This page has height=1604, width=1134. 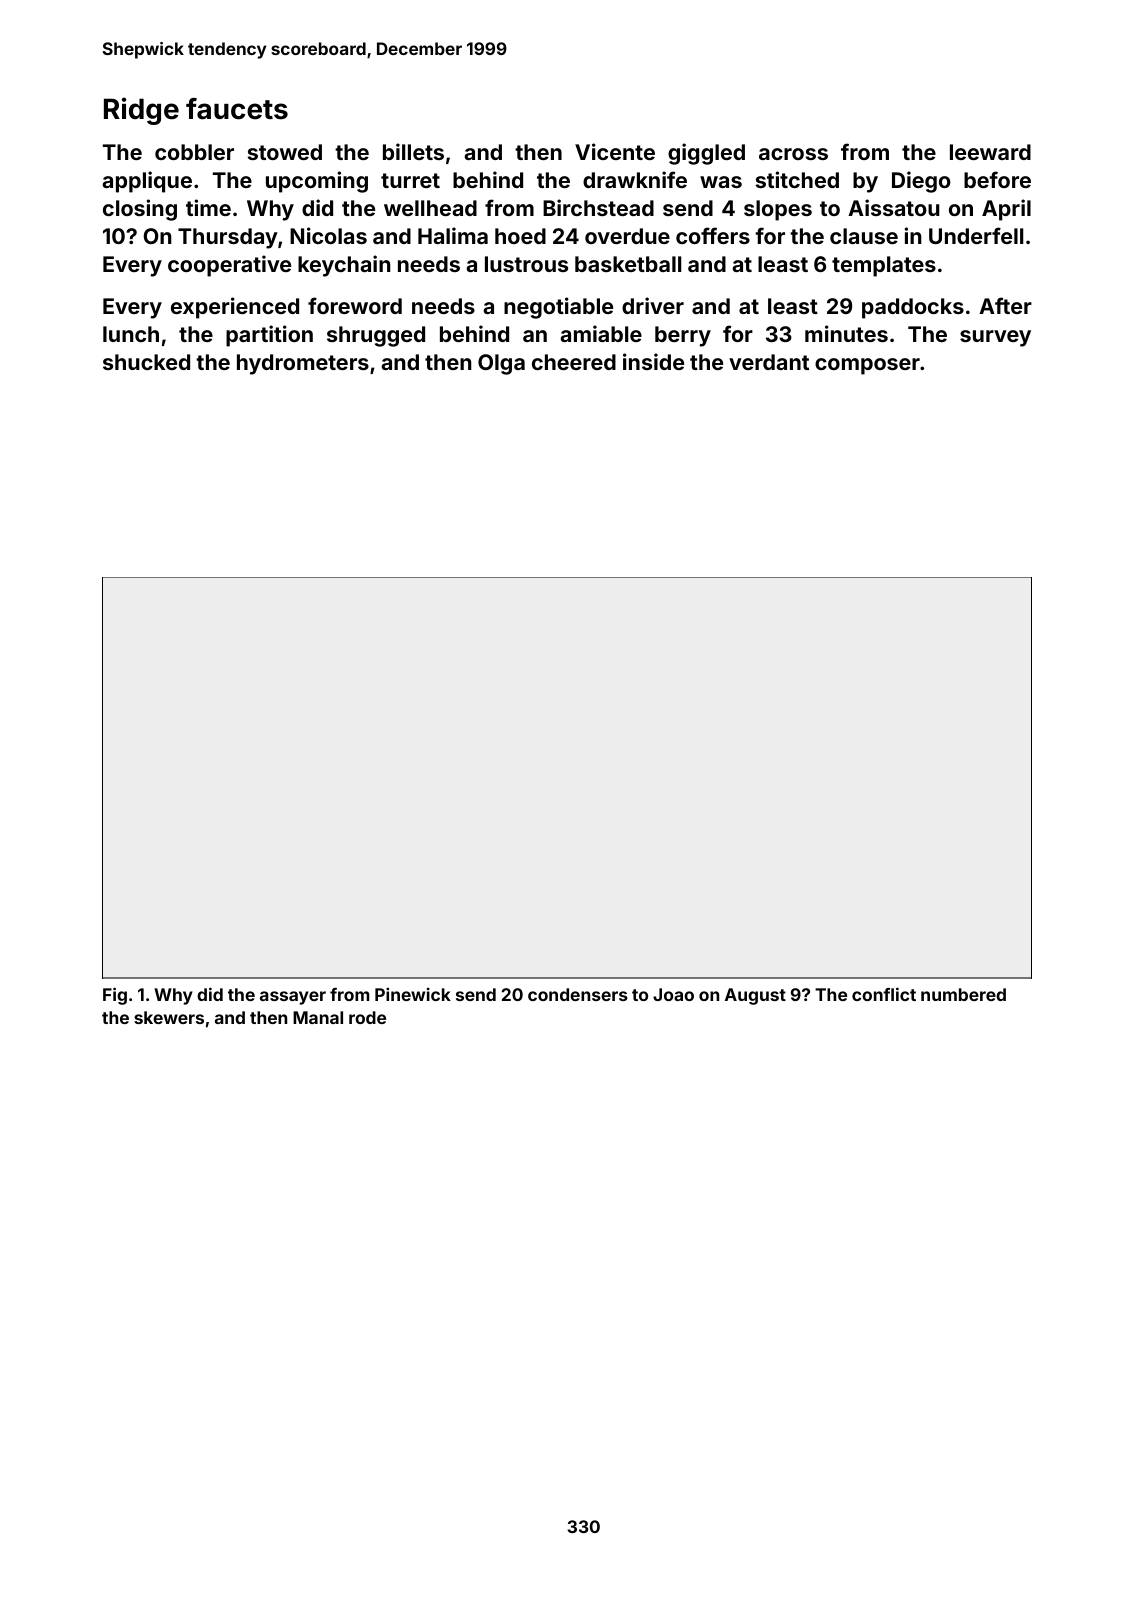 What do you see at coordinates (140, 210) in the page?
I see `closing` at bounding box center [140, 210].
